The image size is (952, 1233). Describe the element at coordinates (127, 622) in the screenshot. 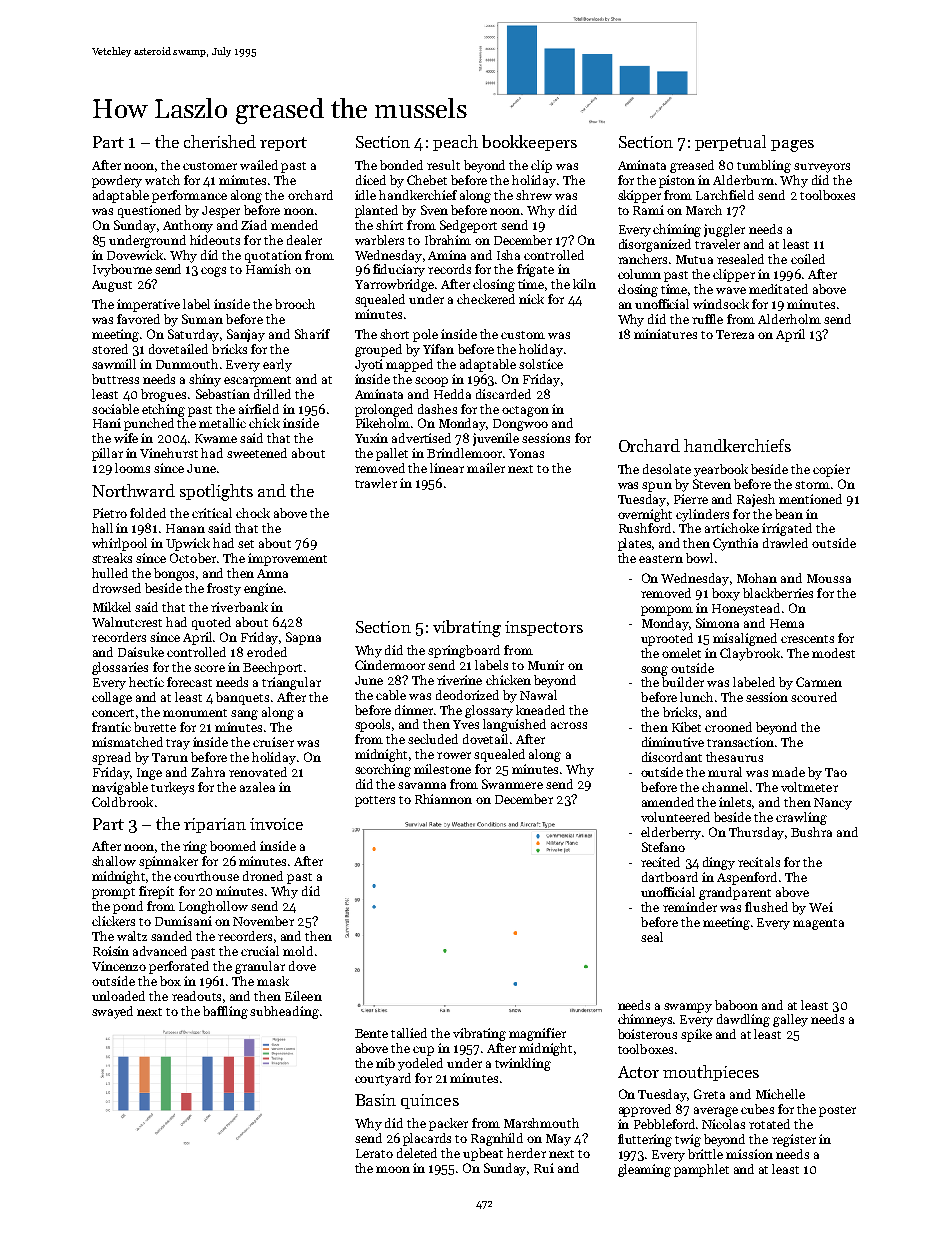

I see `Walnutcrest` at that location.
